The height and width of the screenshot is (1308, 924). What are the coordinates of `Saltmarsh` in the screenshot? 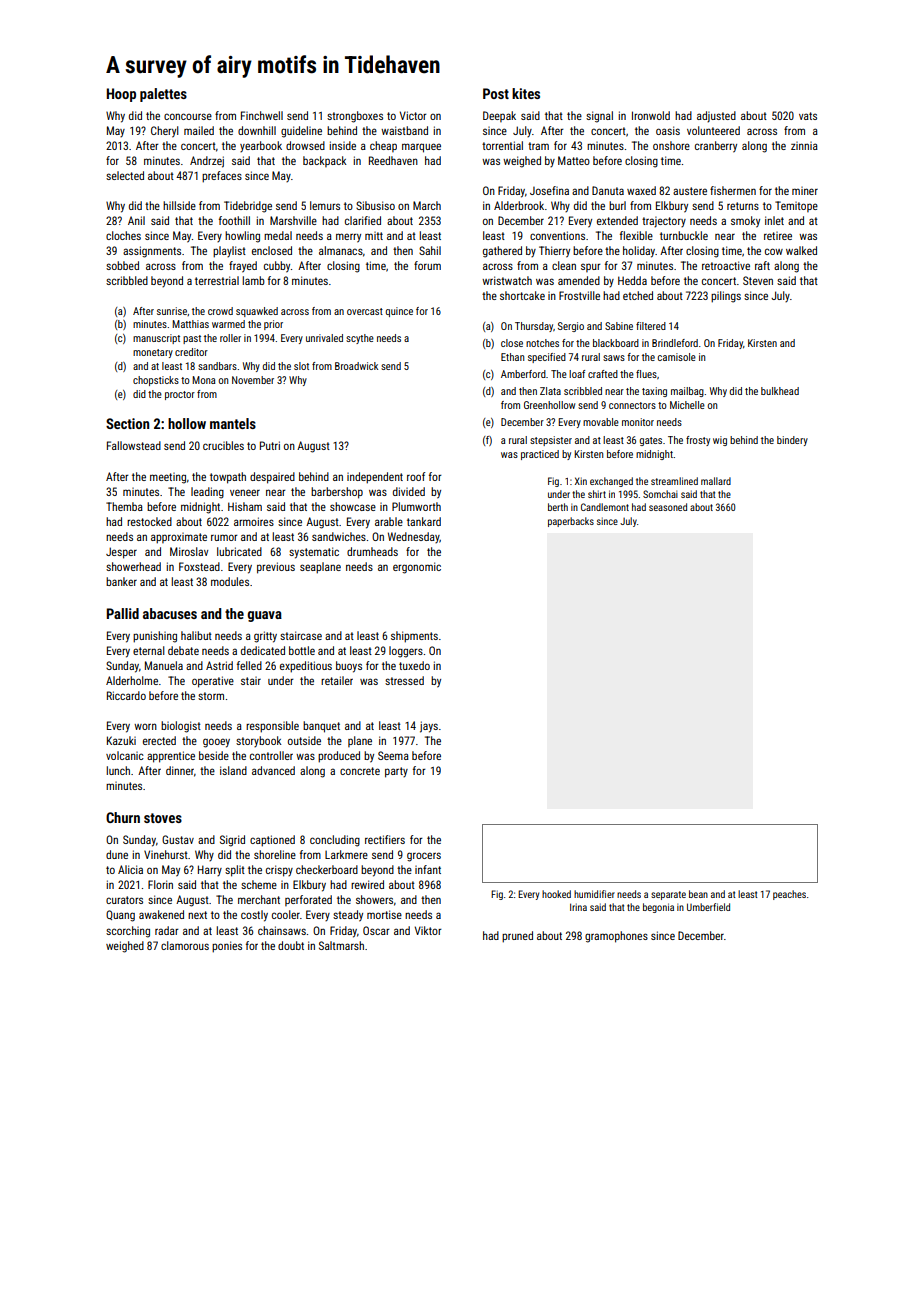 It's located at (341, 945).
